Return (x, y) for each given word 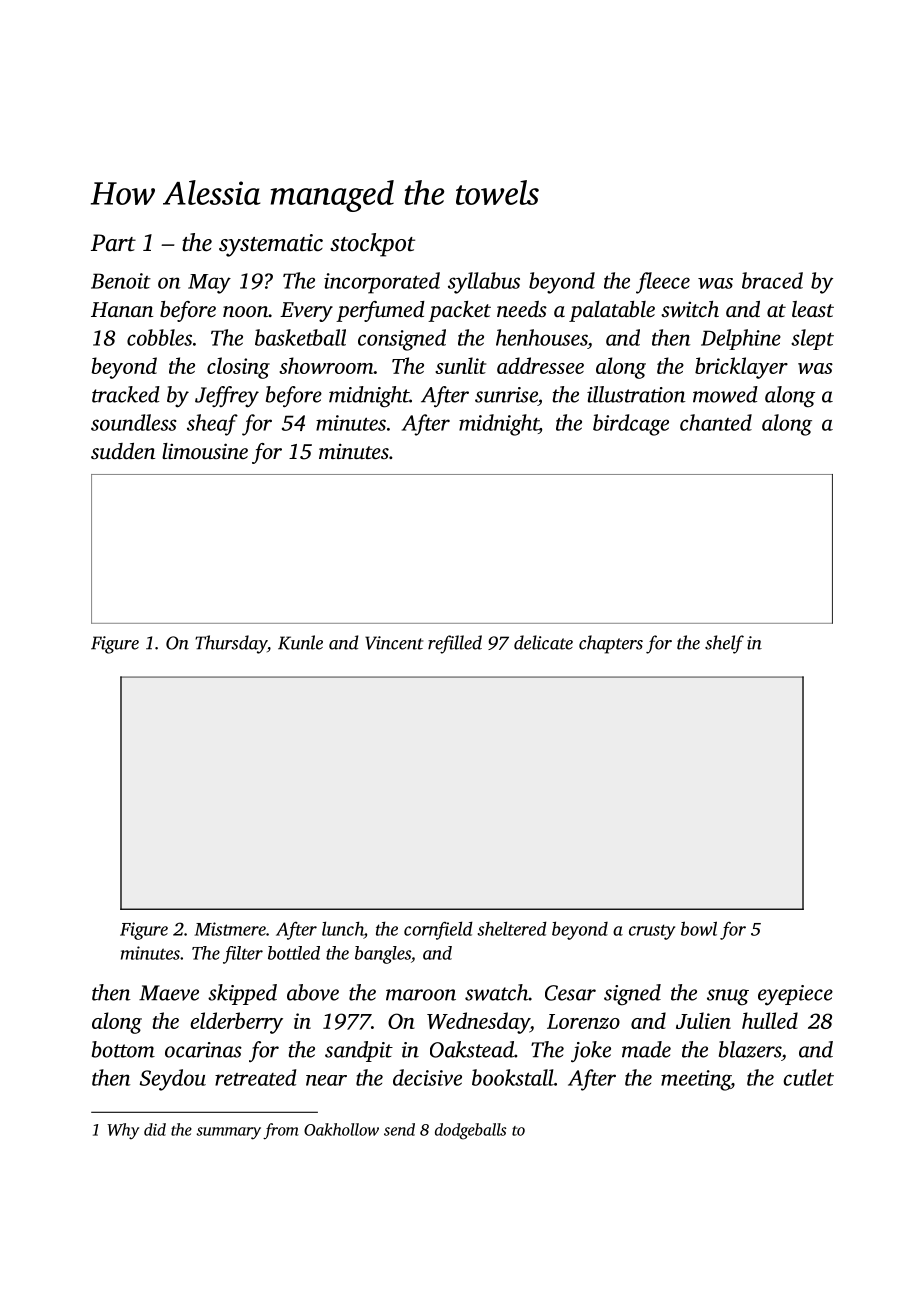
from (281, 1131)
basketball (300, 337)
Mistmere (230, 929)
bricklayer (741, 368)
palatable (612, 311)
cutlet (808, 1077)
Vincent (394, 643)
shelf (724, 644)
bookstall (513, 1077)
